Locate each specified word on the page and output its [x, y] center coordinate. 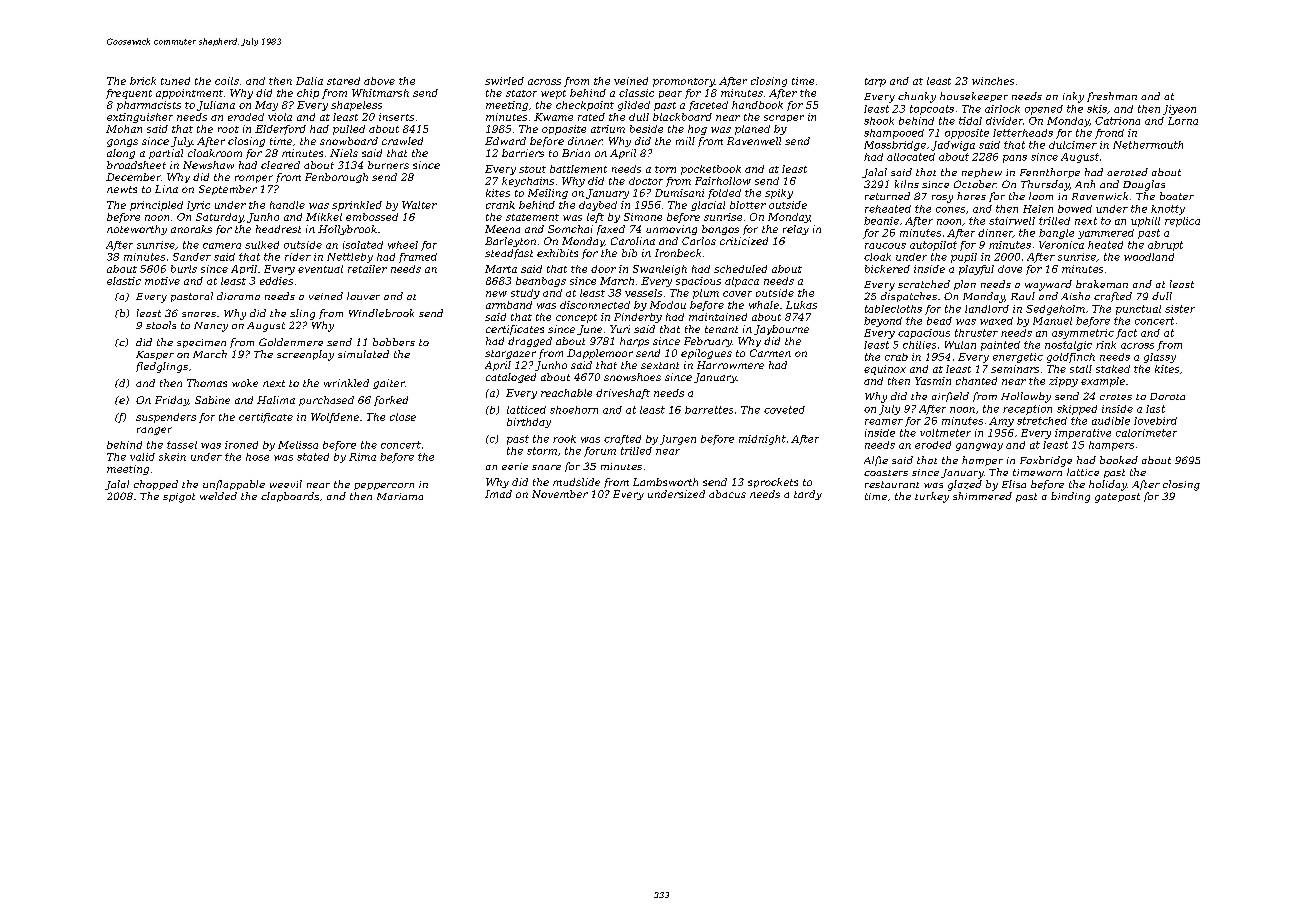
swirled [504, 81]
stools [161, 325]
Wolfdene [335, 418]
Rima [362, 457]
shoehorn [574, 410]
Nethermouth [1148, 145]
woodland [1149, 257]
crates [1116, 397]
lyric [198, 206]
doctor [646, 181]
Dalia [309, 81]
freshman [1112, 97]
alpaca [742, 282]
